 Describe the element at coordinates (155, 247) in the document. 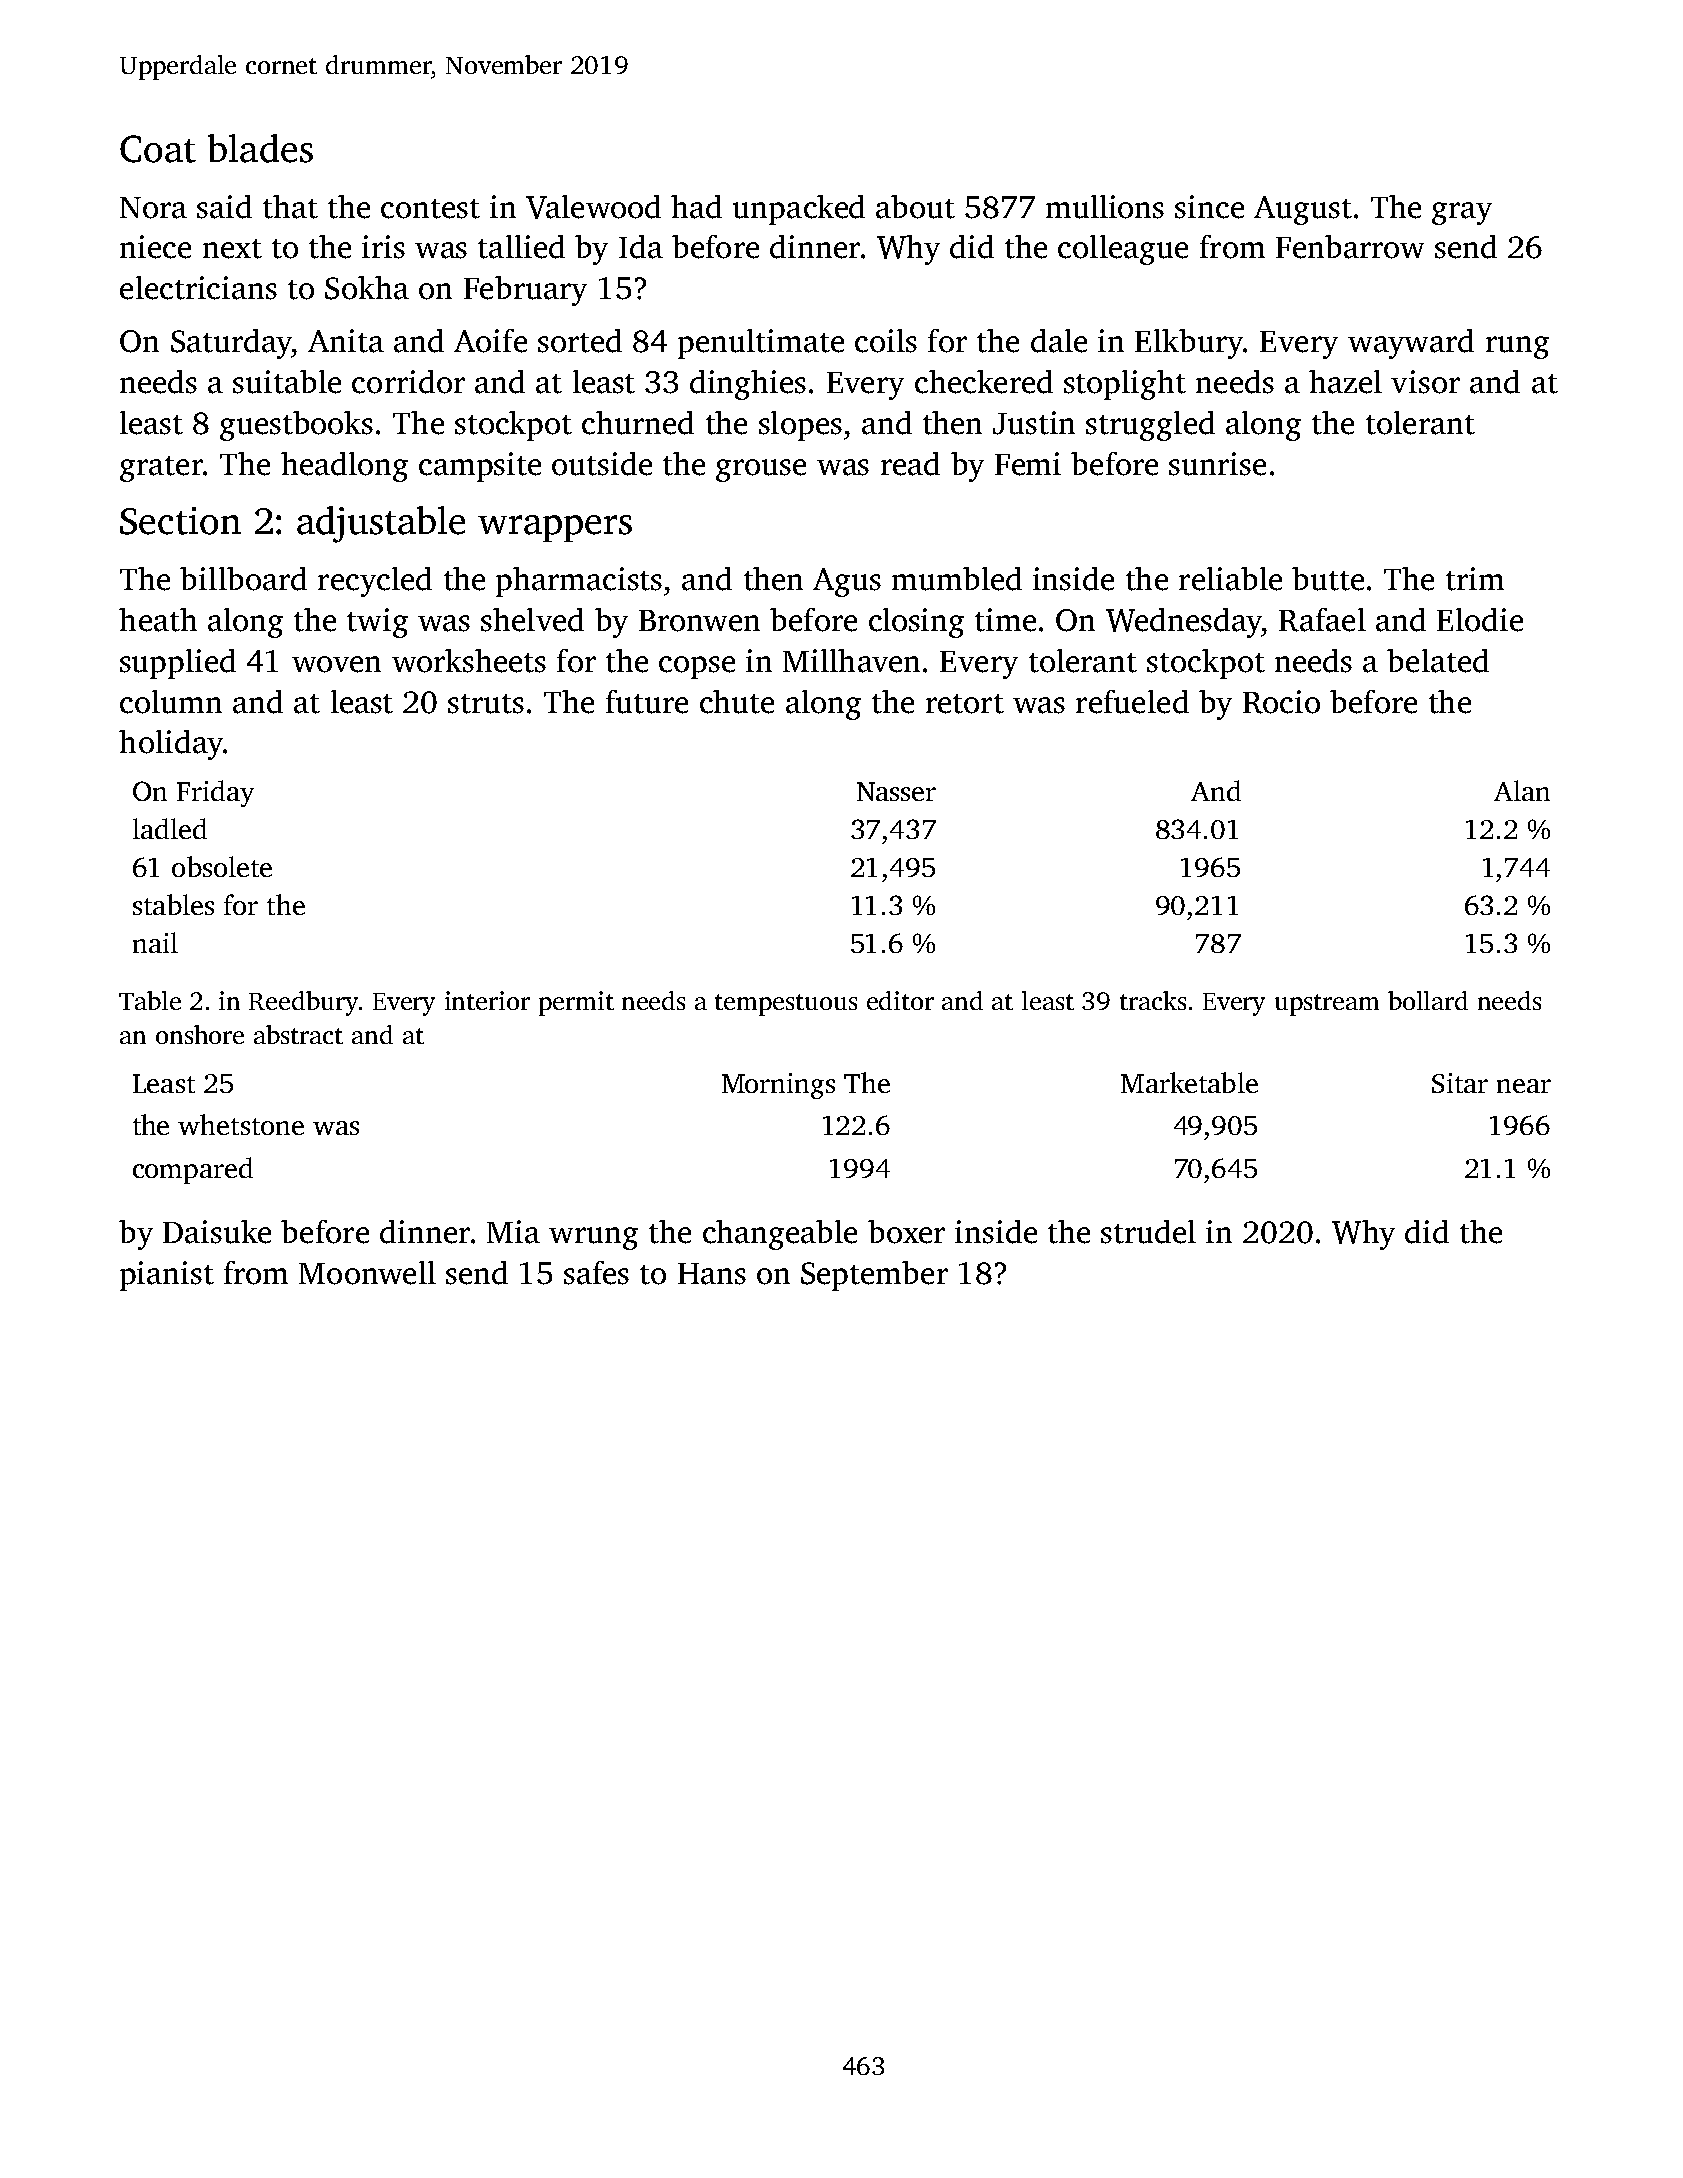

I see `niece` at that location.
